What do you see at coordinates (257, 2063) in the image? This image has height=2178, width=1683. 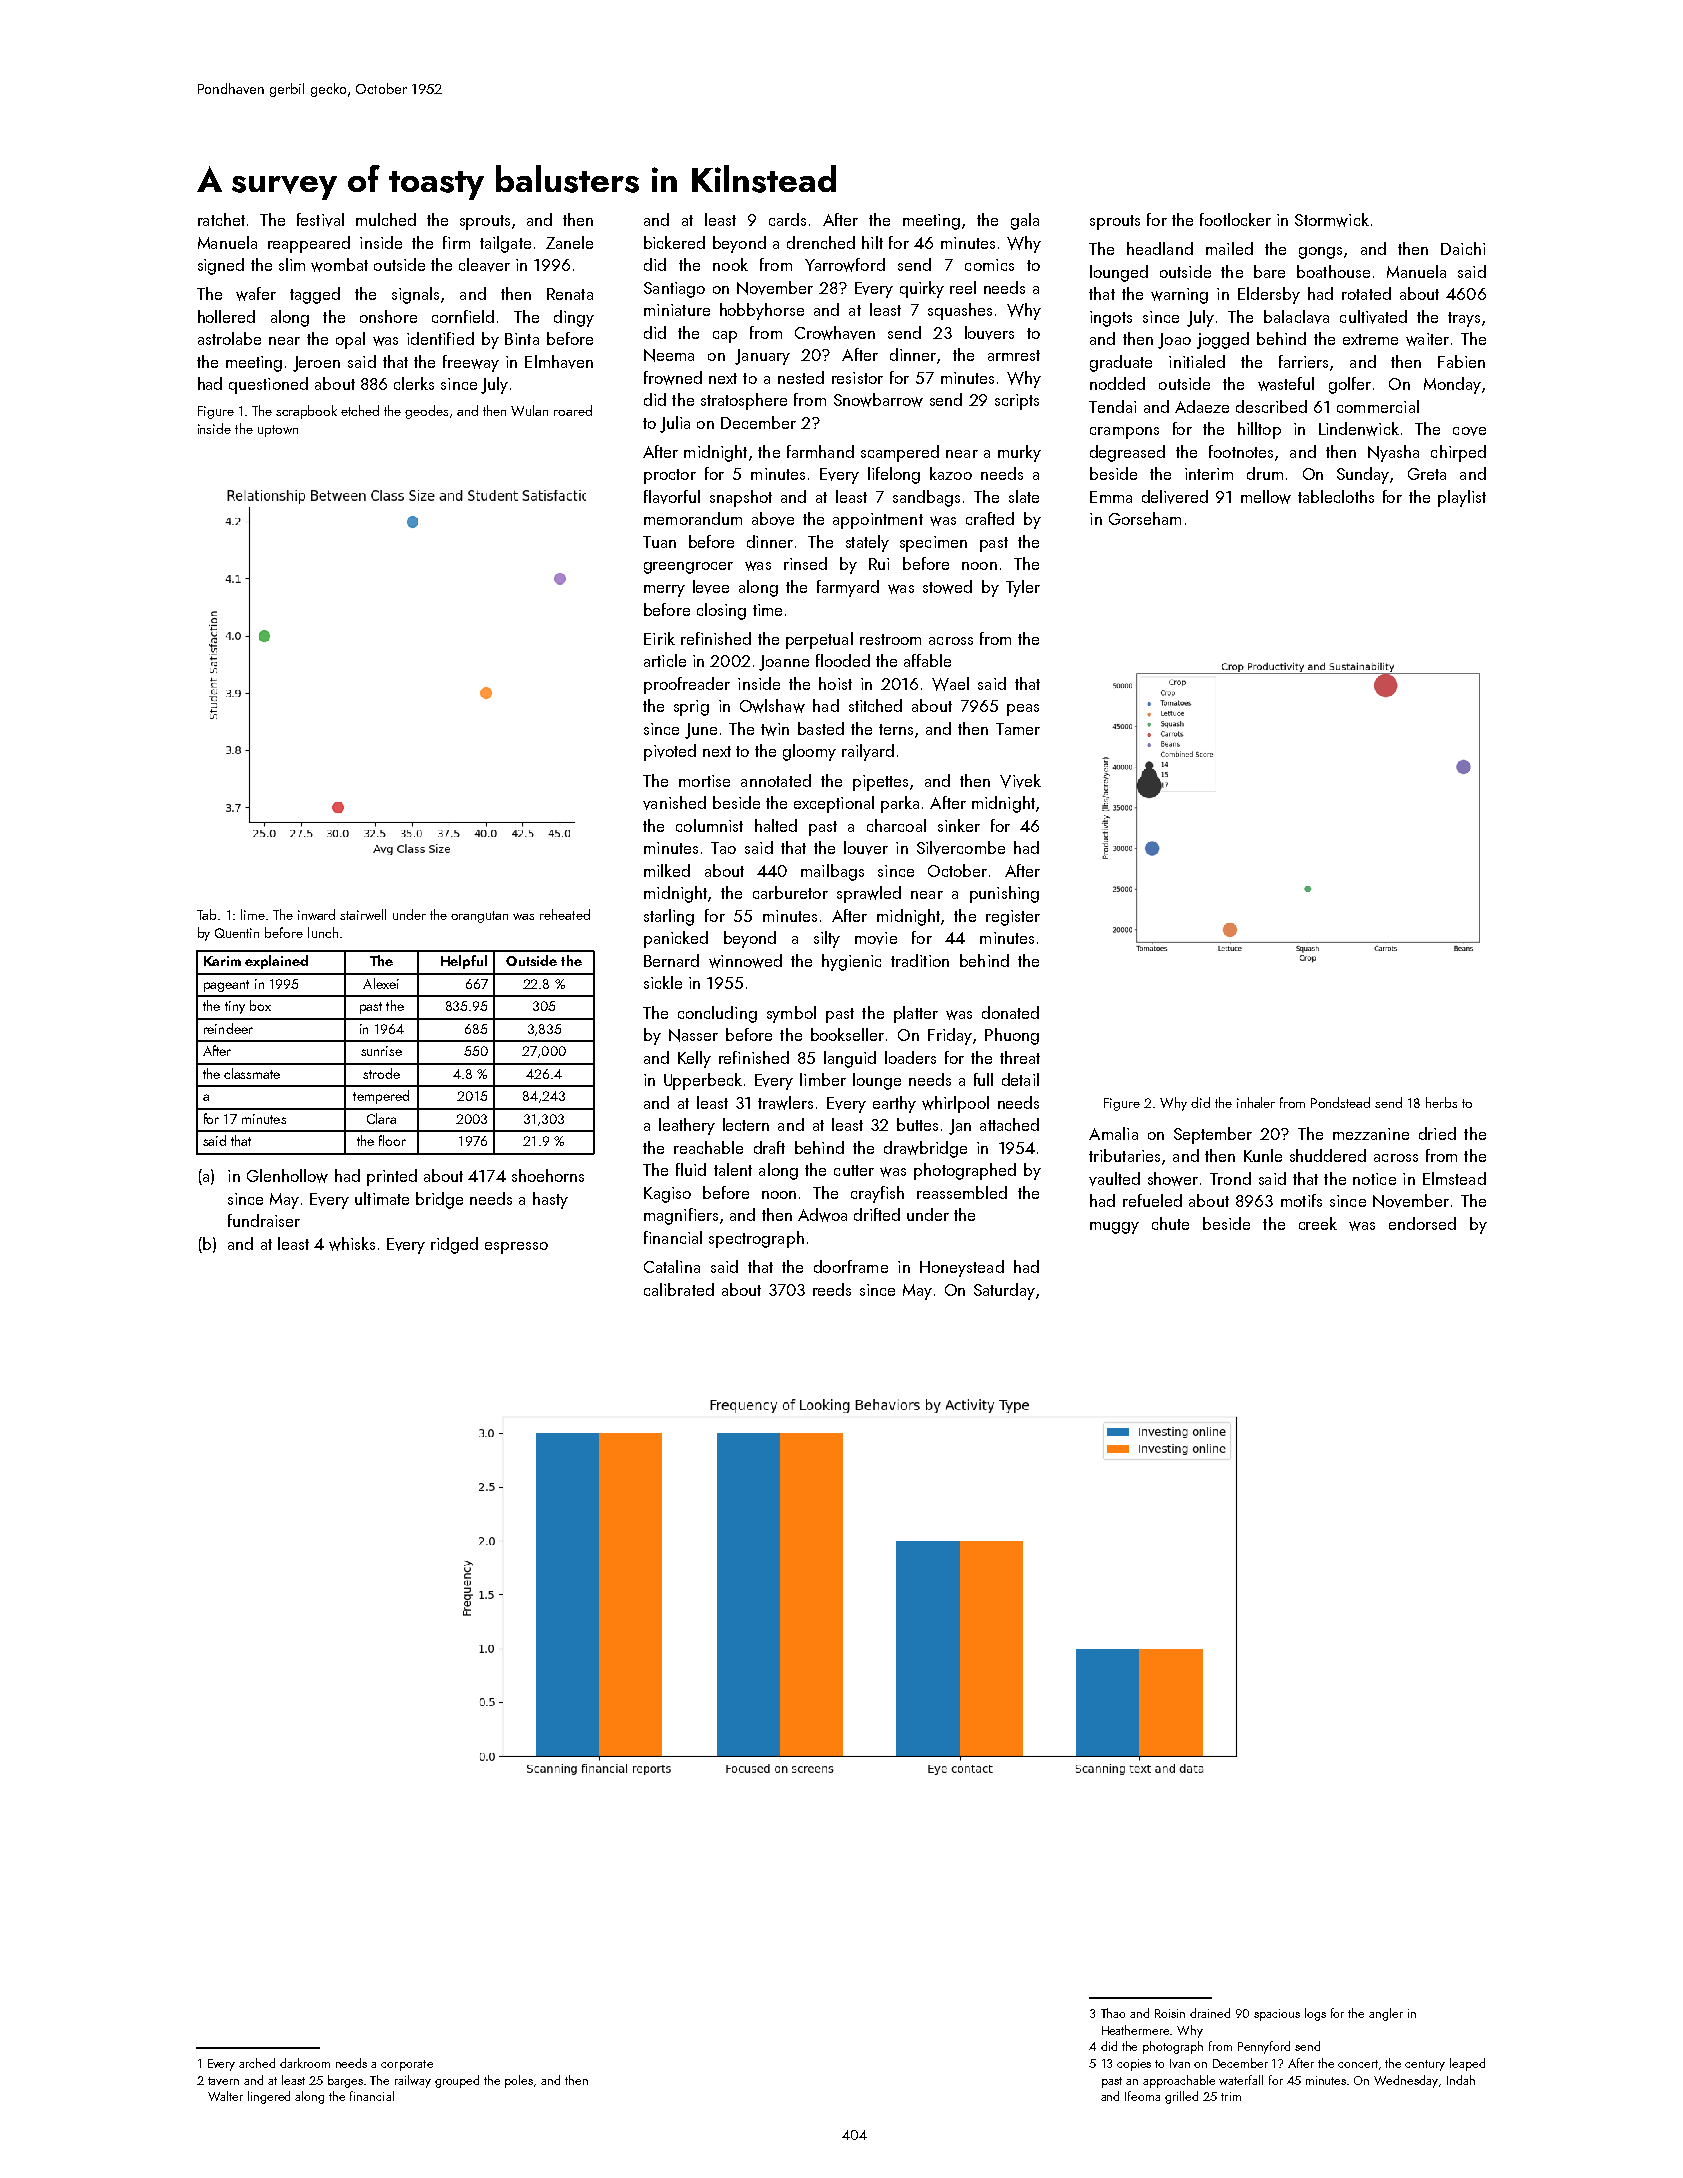 I see `arched` at bounding box center [257, 2063].
